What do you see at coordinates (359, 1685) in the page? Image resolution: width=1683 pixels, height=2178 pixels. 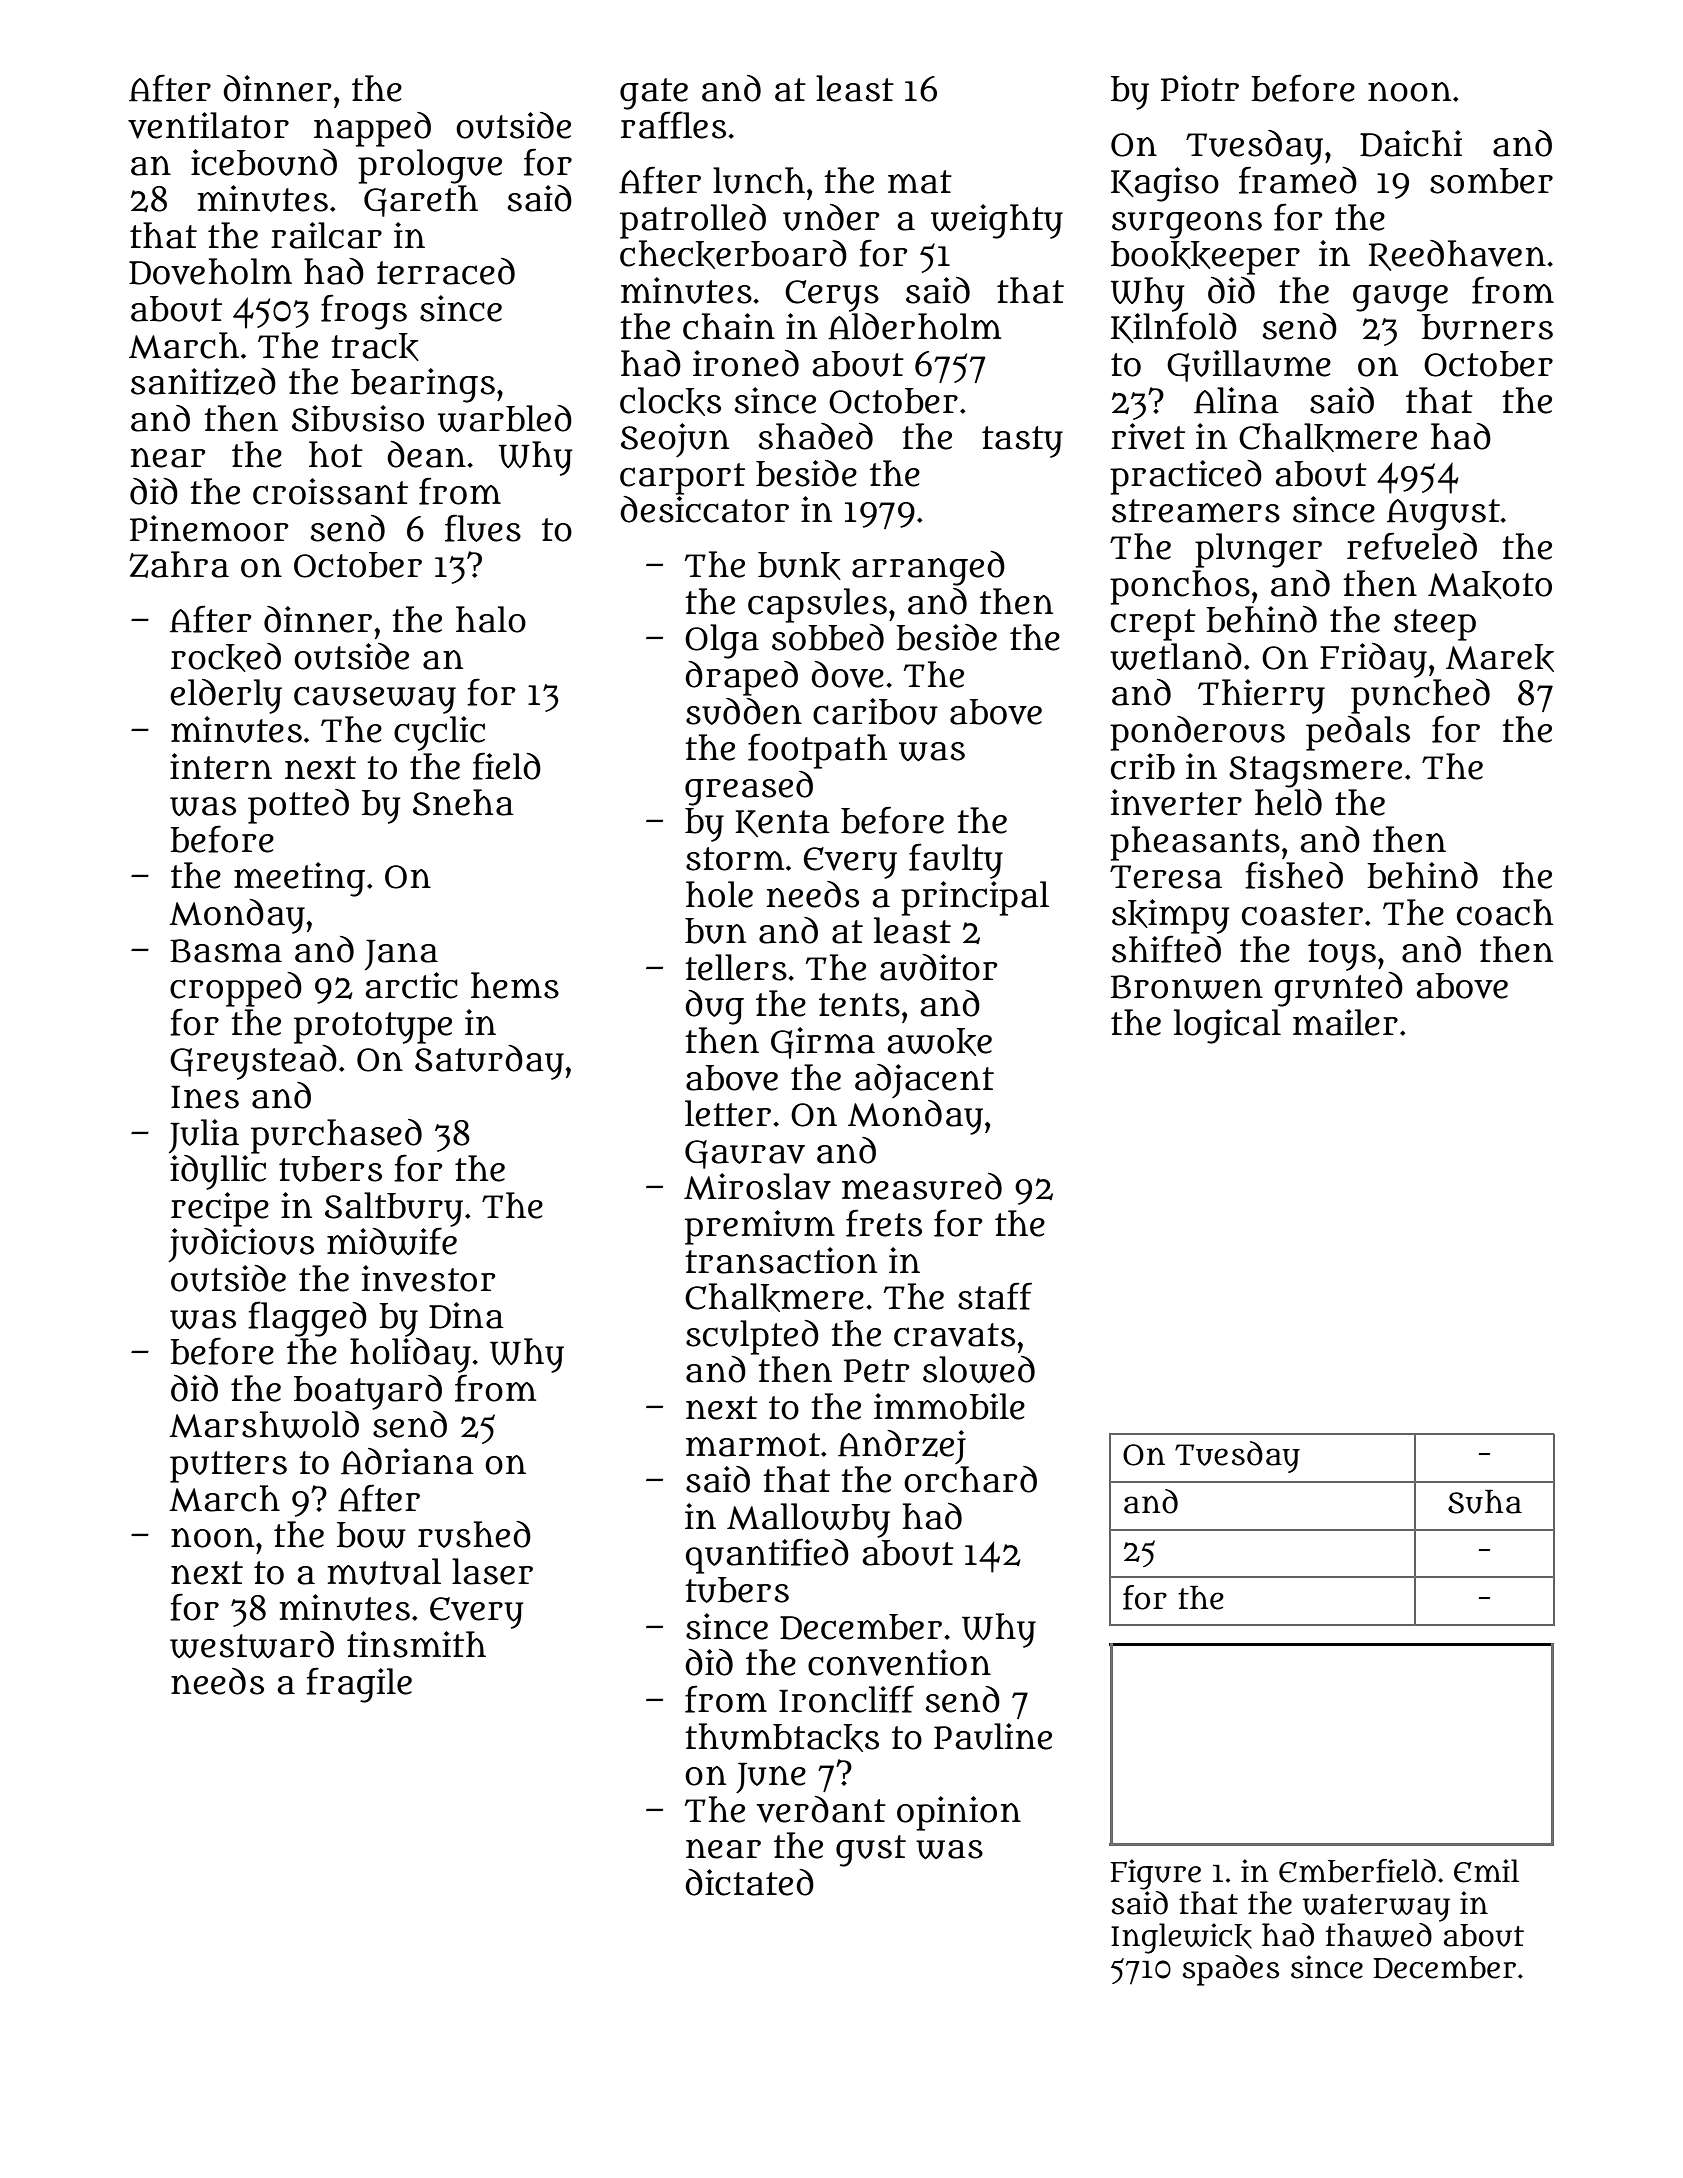 I see `fragile` at bounding box center [359, 1685].
